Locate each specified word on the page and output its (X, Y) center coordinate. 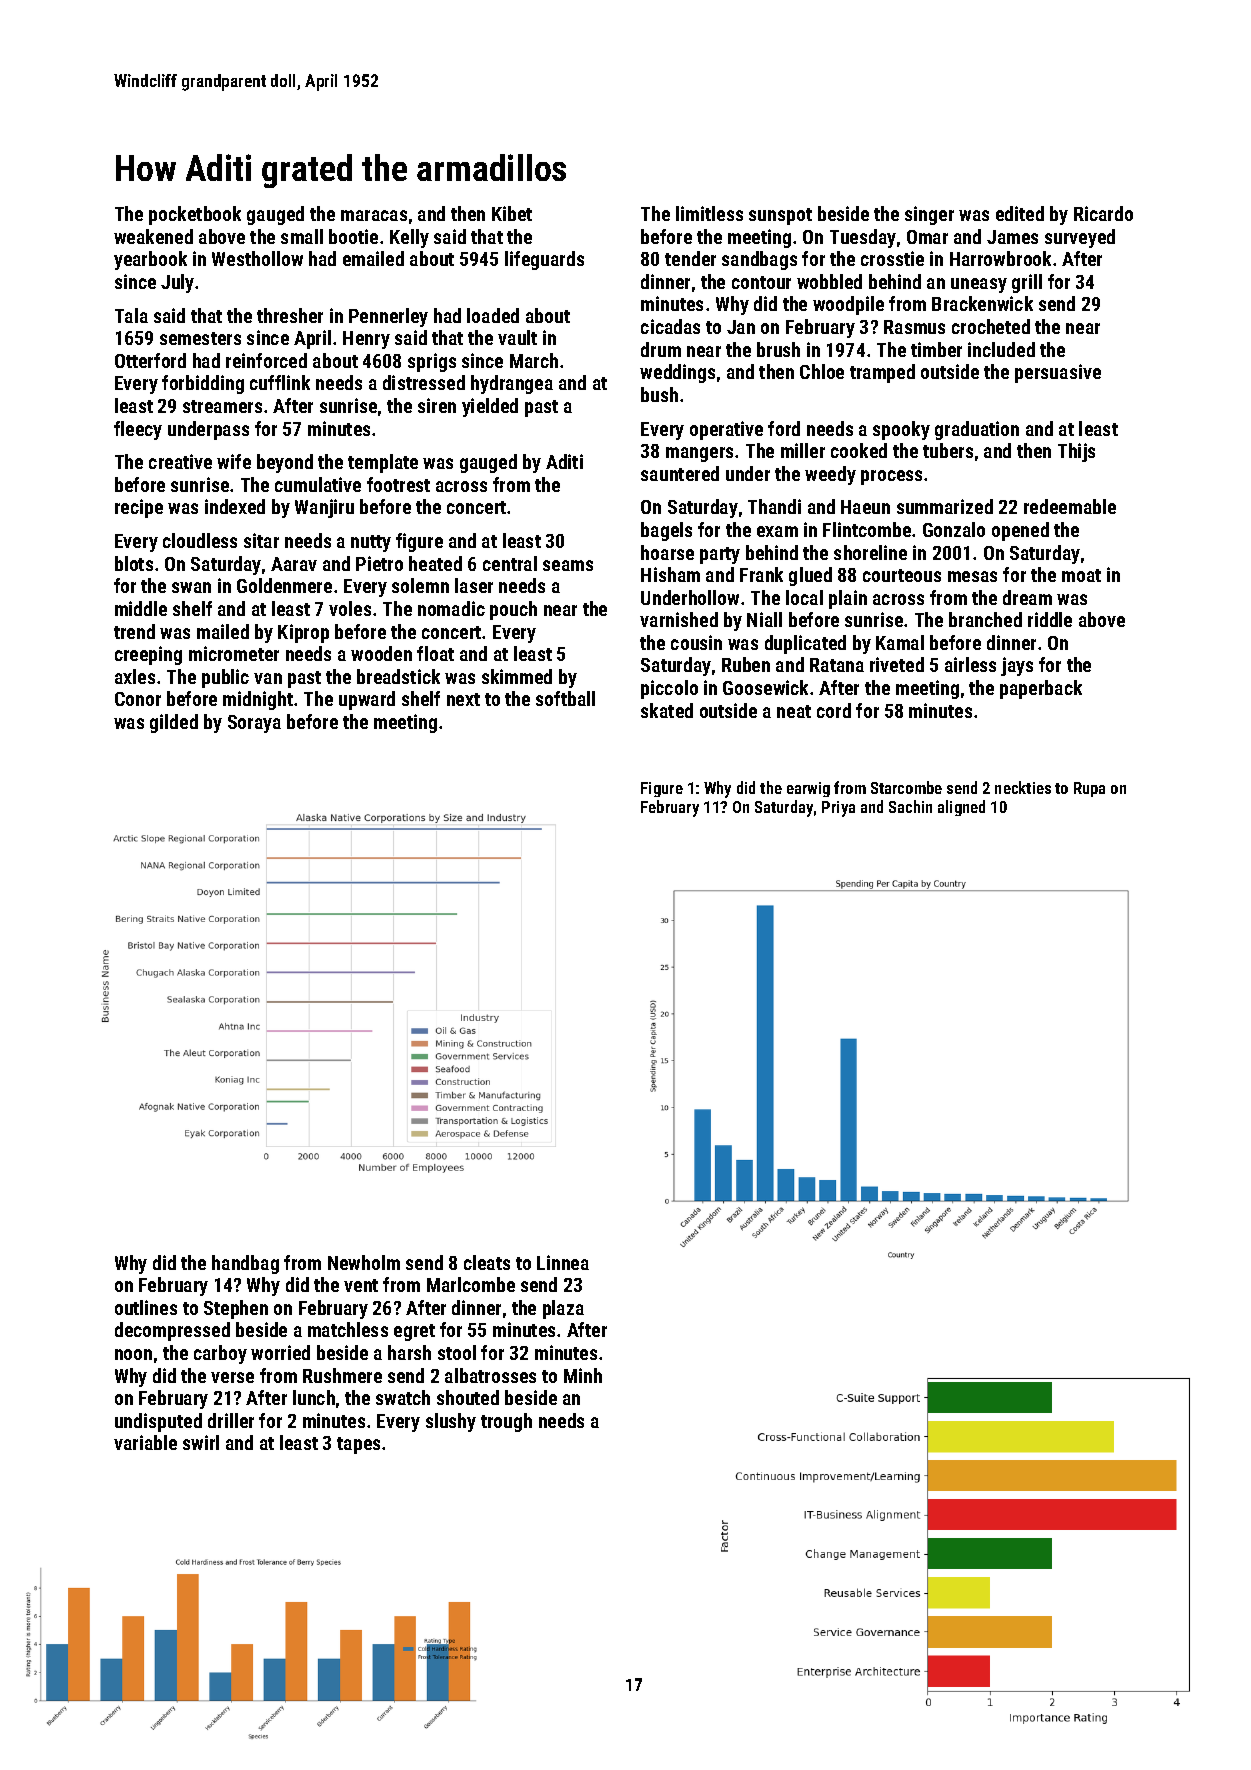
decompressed (172, 1331)
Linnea (563, 1262)
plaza (563, 1309)
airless (970, 664)
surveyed (1080, 238)
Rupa (1089, 789)
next (463, 699)
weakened (153, 236)
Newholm (364, 1262)
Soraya (254, 724)
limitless (709, 213)
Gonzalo (954, 529)
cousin (696, 642)
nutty (371, 543)
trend (134, 631)
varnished (679, 619)
